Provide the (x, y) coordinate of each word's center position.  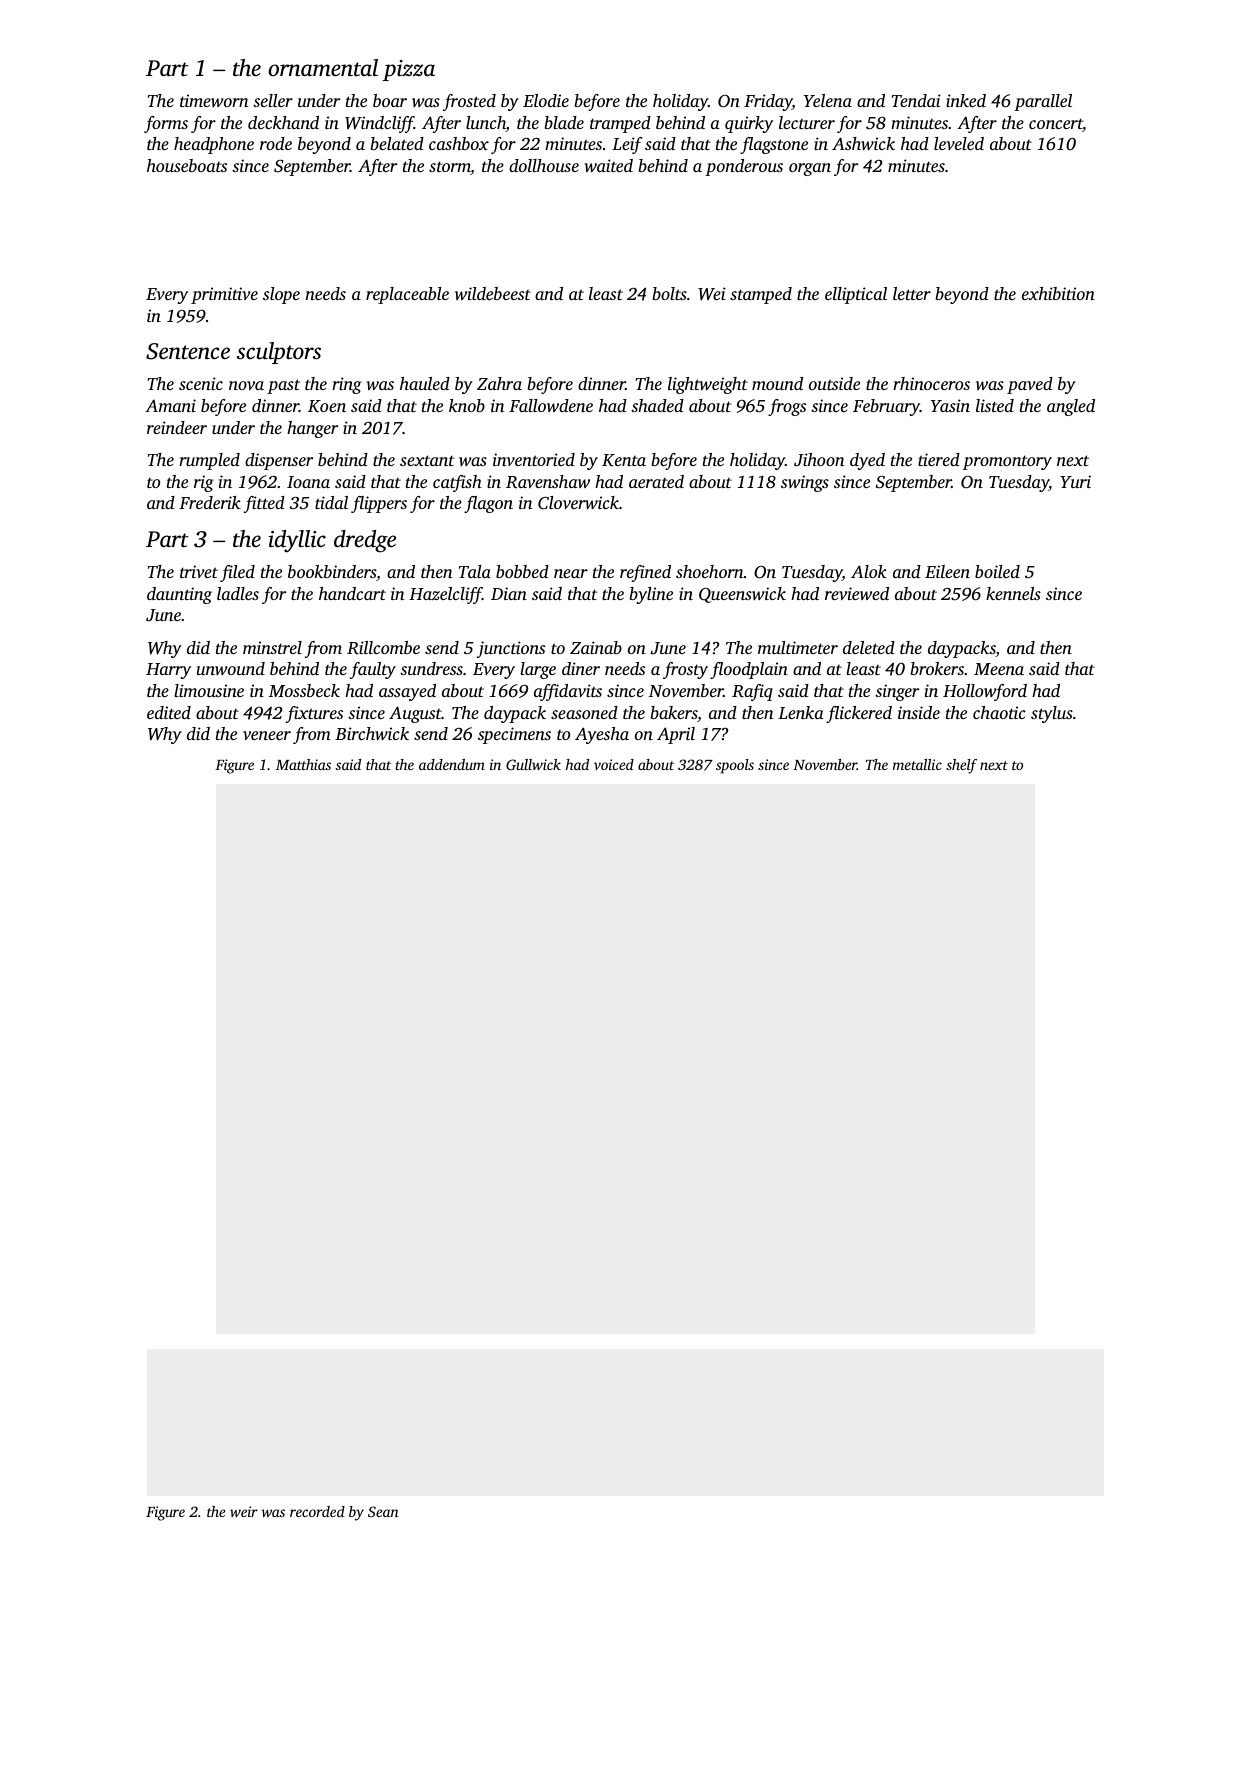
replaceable (407, 295)
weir (244, 1511)
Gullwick (533, 764)
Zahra (499, 383)
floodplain (749, 670)
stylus (1052, 714)
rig (204, 483)
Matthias (303, 764)
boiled (997, 571)
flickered (859, 714)
